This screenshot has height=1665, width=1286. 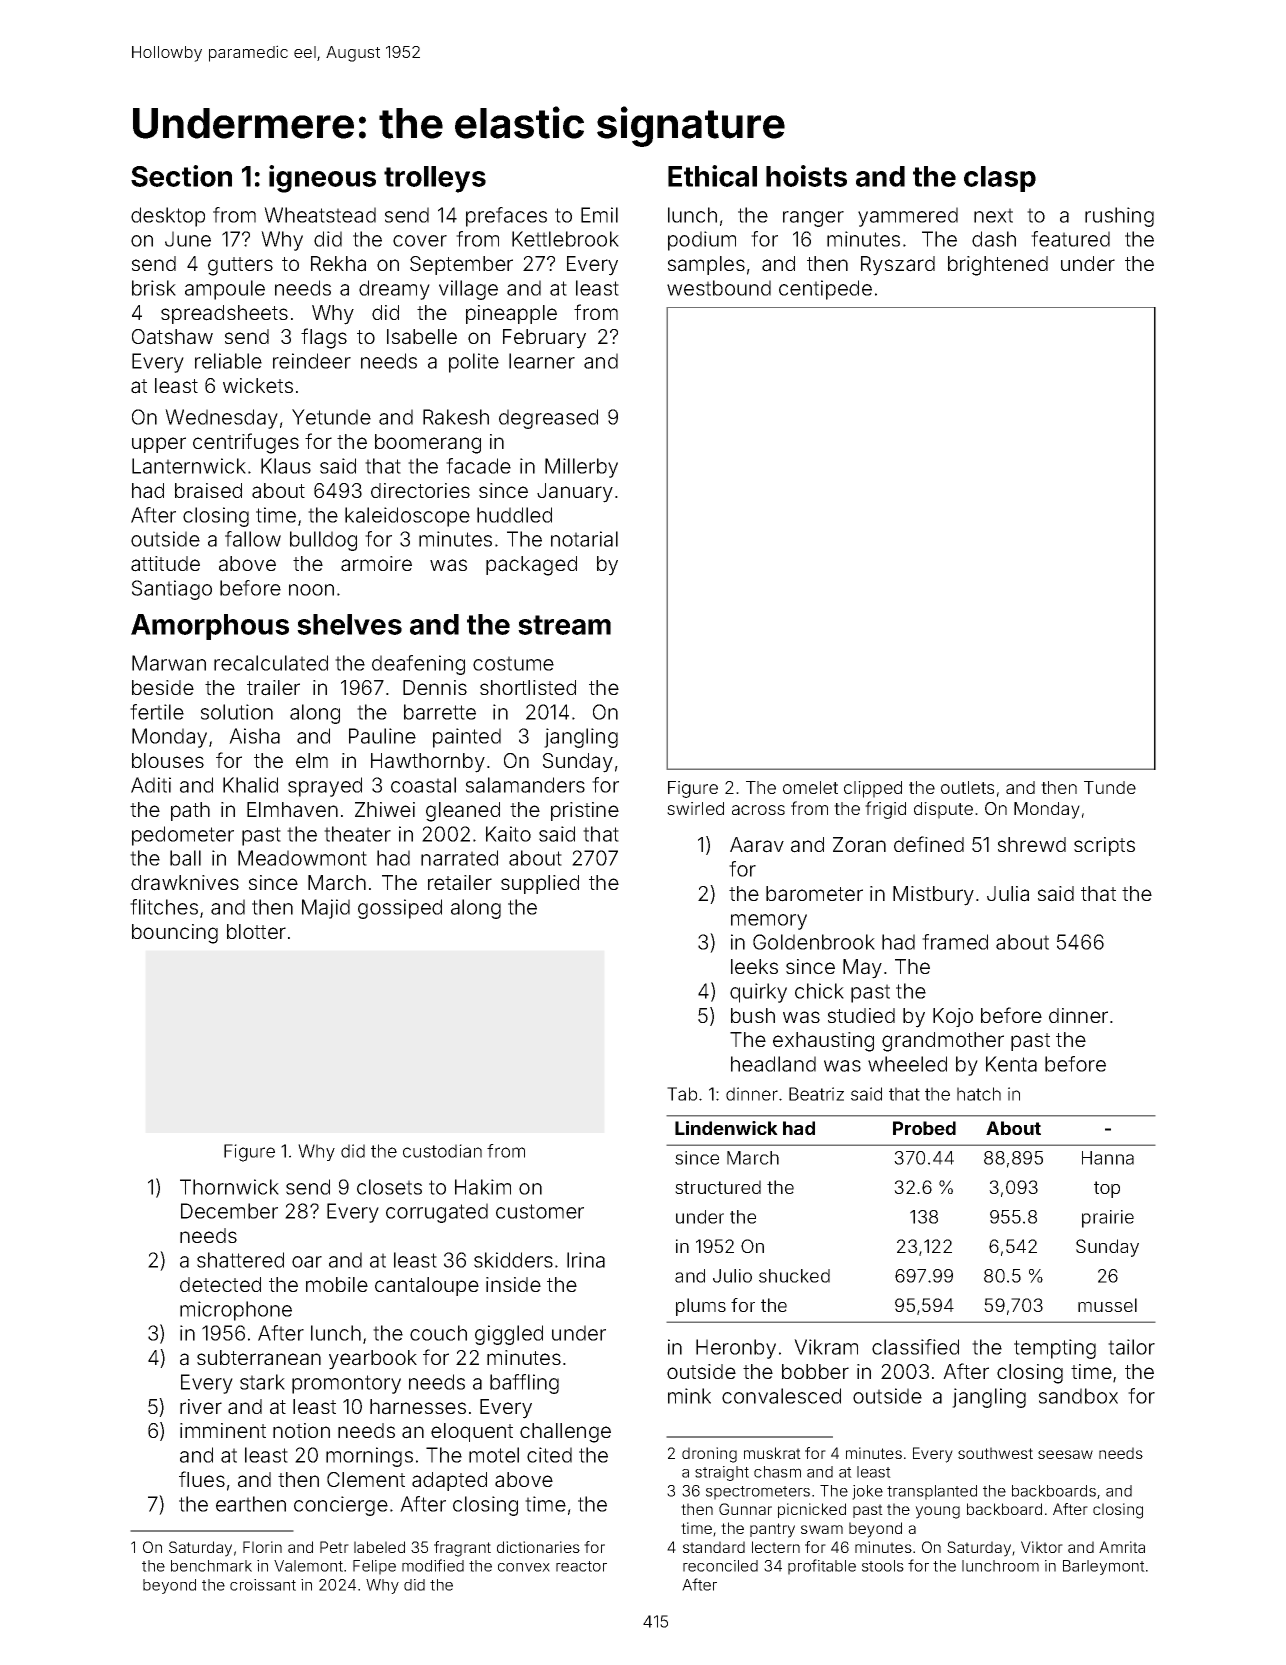 I want to click on Lindenwick, so click(x=726, y=1128).
